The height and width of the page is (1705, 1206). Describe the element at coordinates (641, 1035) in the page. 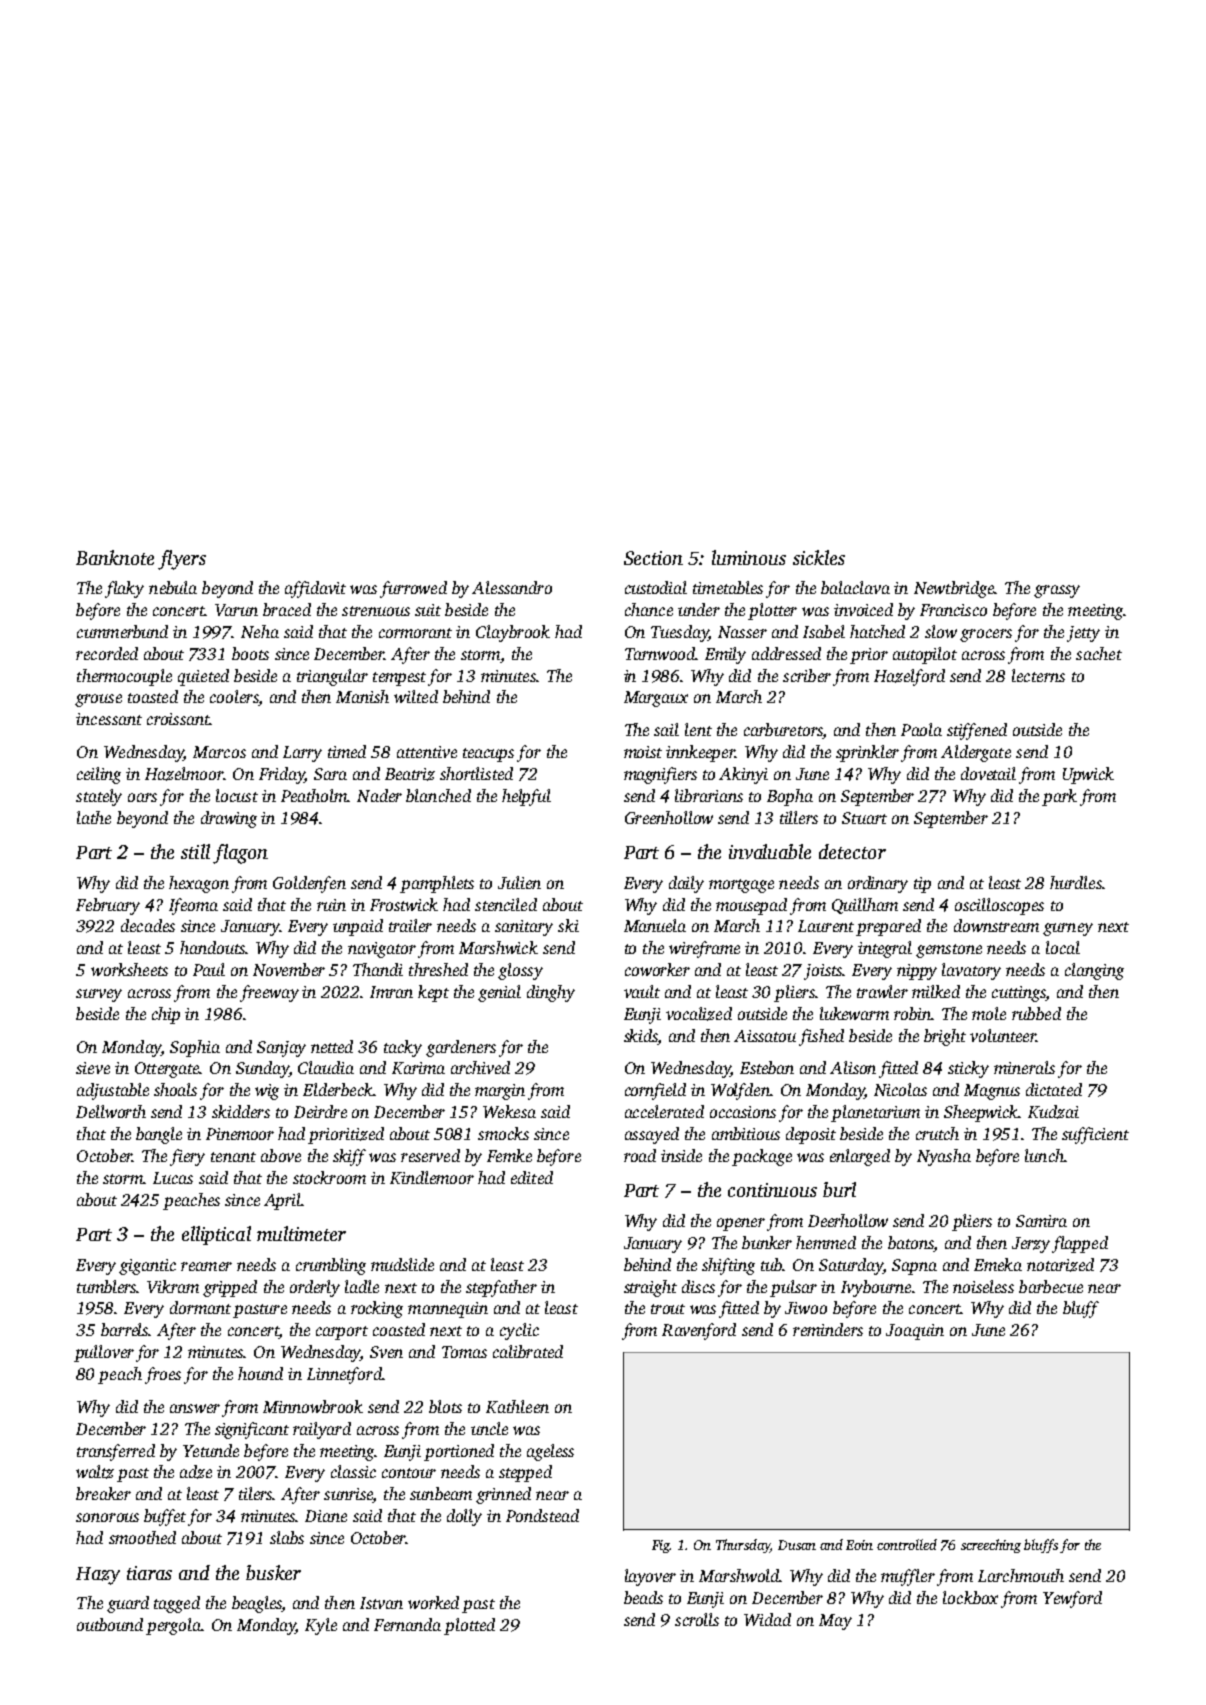

I see `skids` at that location.
